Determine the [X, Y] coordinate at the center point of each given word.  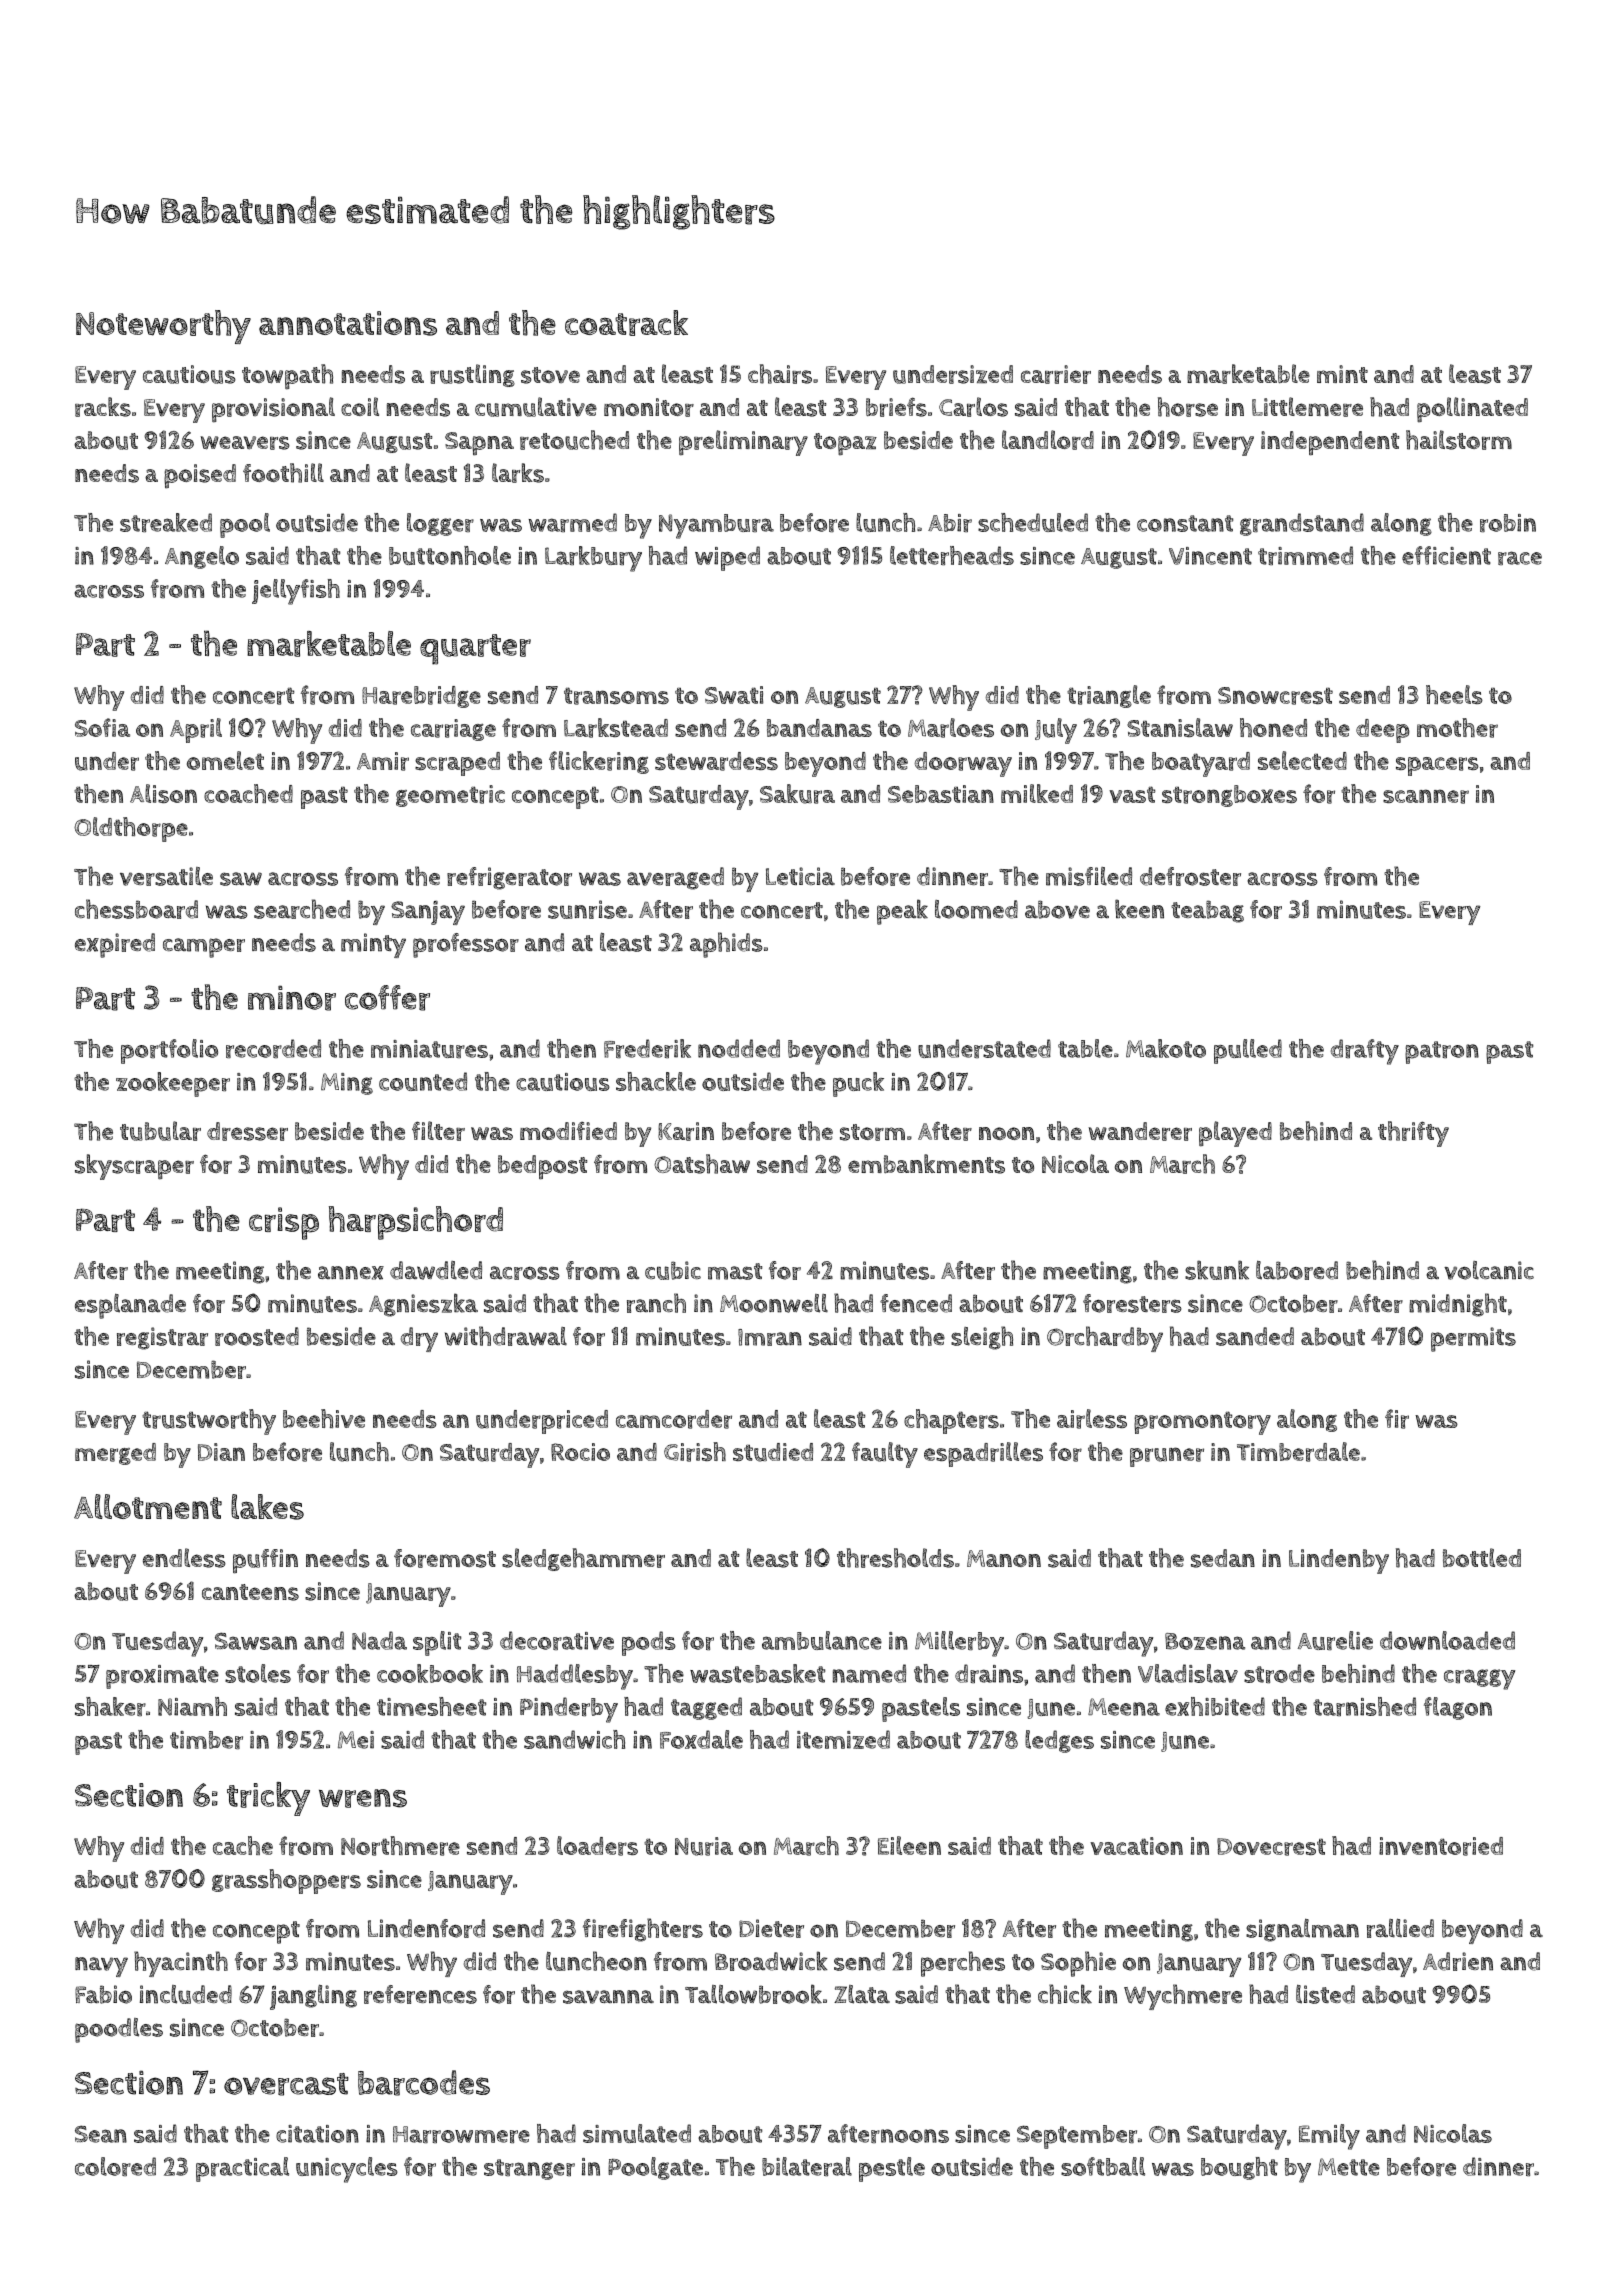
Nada [379, 1640]
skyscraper [134, 1167]
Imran [770, 1337]
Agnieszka [423, 1305]
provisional [273, 410]
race [1520, 558]
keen [1139, 909]
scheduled [1033, 522]
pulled [1248, 1051]
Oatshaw [702, 1164]
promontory [1202, 1423]
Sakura [797, 794]
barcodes [424, 2083]
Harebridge [421, 697]
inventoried [1441, 1846]
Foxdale [701, 1739]
